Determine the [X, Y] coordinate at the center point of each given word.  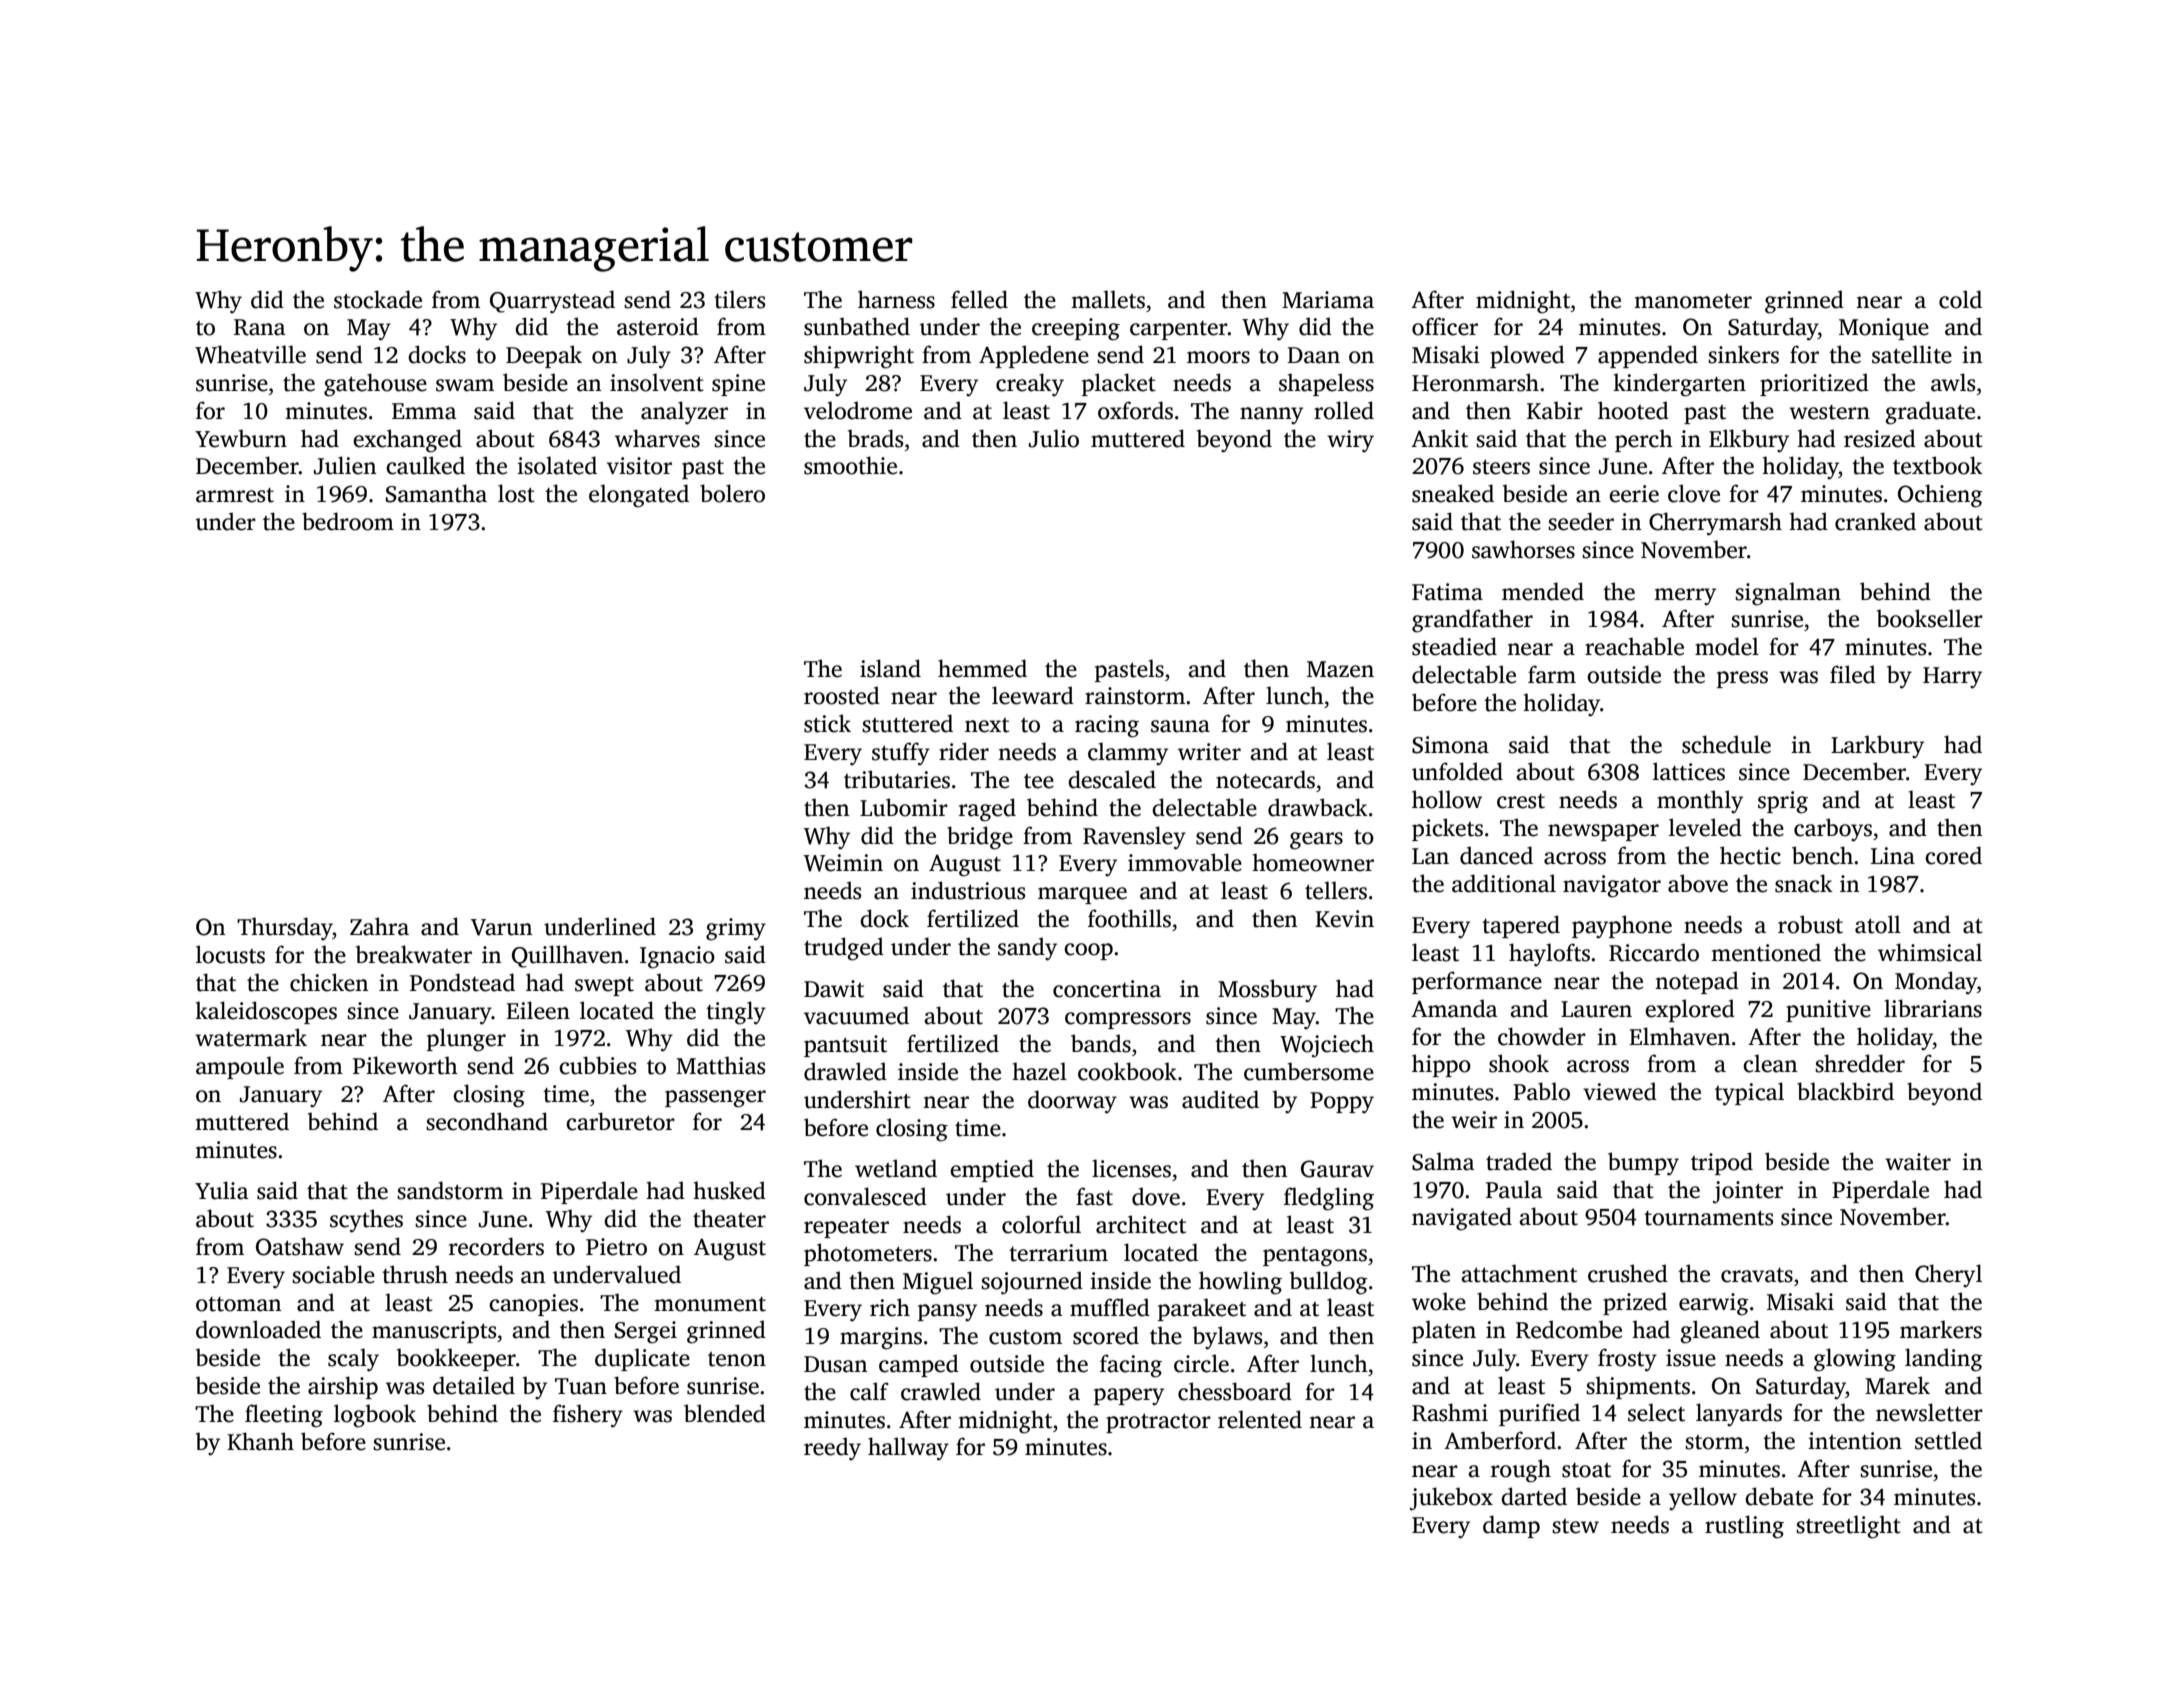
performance [1477, 982]
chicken [329, 982]
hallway [908, 1449]
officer [1445, 326]
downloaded [258, 1329]
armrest [235, 495]
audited [1220, 1099]
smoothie [850, 465]
